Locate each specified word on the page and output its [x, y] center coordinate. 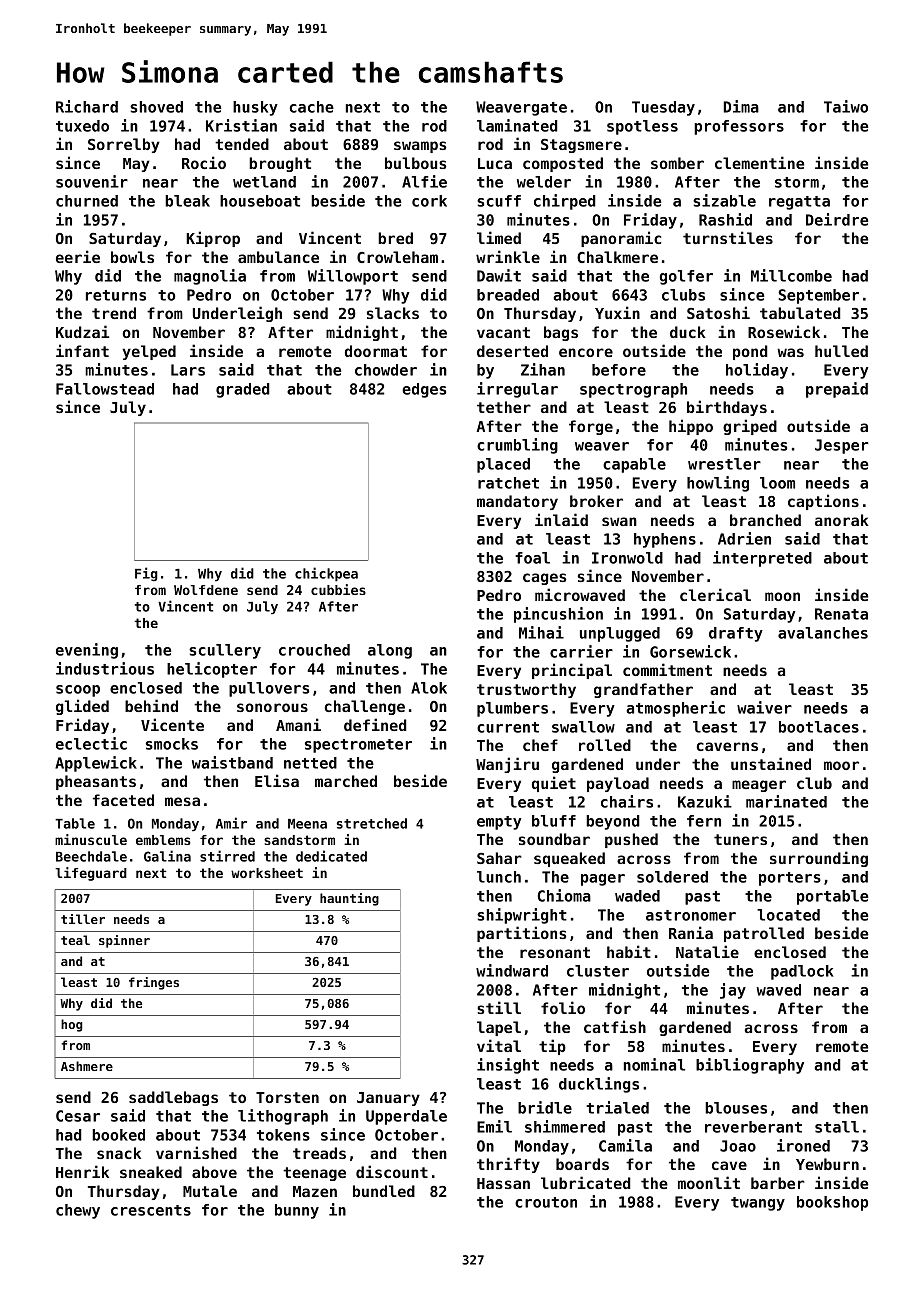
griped [750, 427]
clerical [715, 594]
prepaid [837, 390]
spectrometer [358, 746]
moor [841, 765]
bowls [132, 257]
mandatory [517, 502]
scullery [225, 651]
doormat [376, 351]
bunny [297, 1211]
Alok [429, 688]
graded [243, 390]
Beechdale [91, 856]
